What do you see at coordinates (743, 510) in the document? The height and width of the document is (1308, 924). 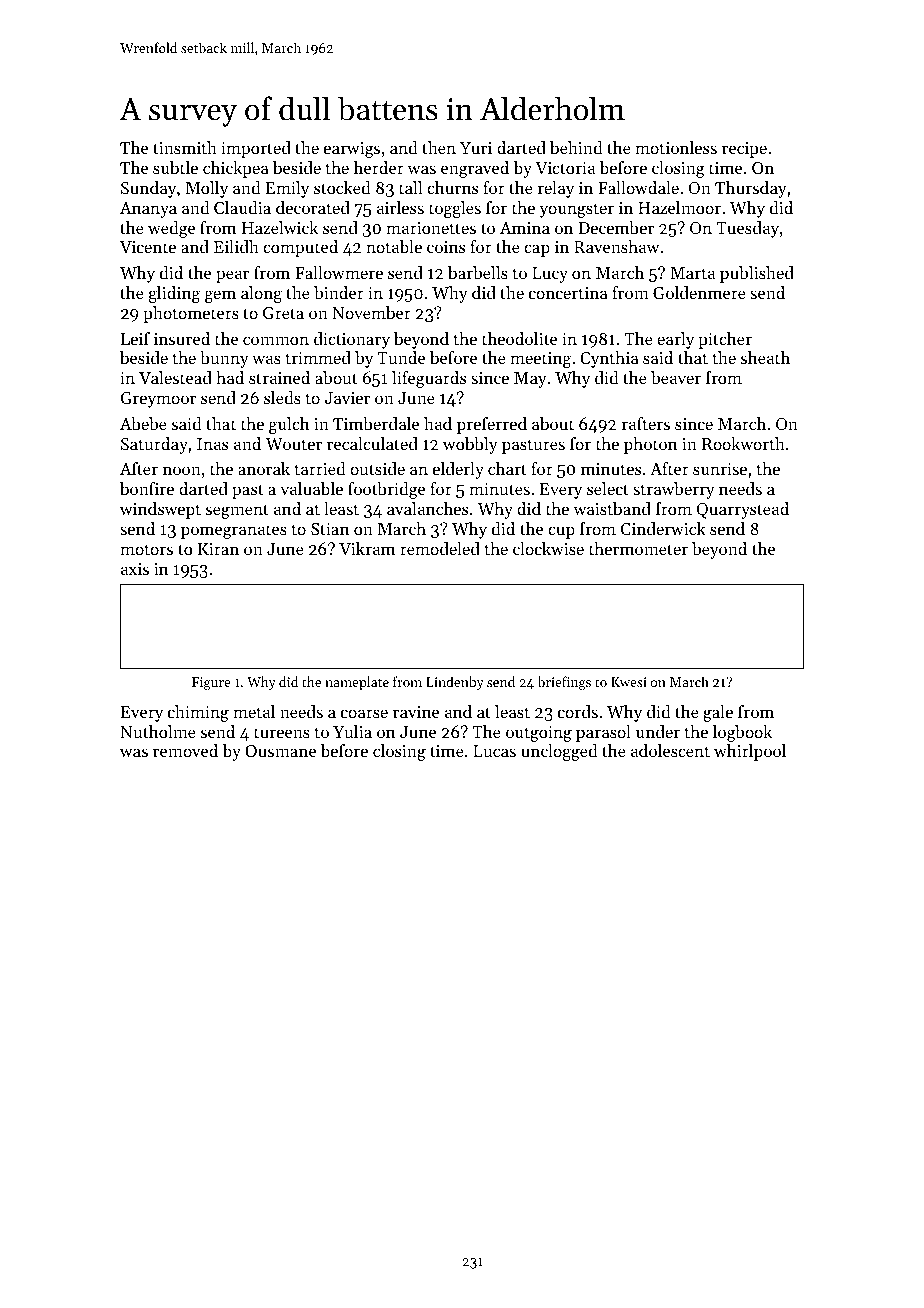 I see `Quarrystead` at bounding box center [743, 510].
